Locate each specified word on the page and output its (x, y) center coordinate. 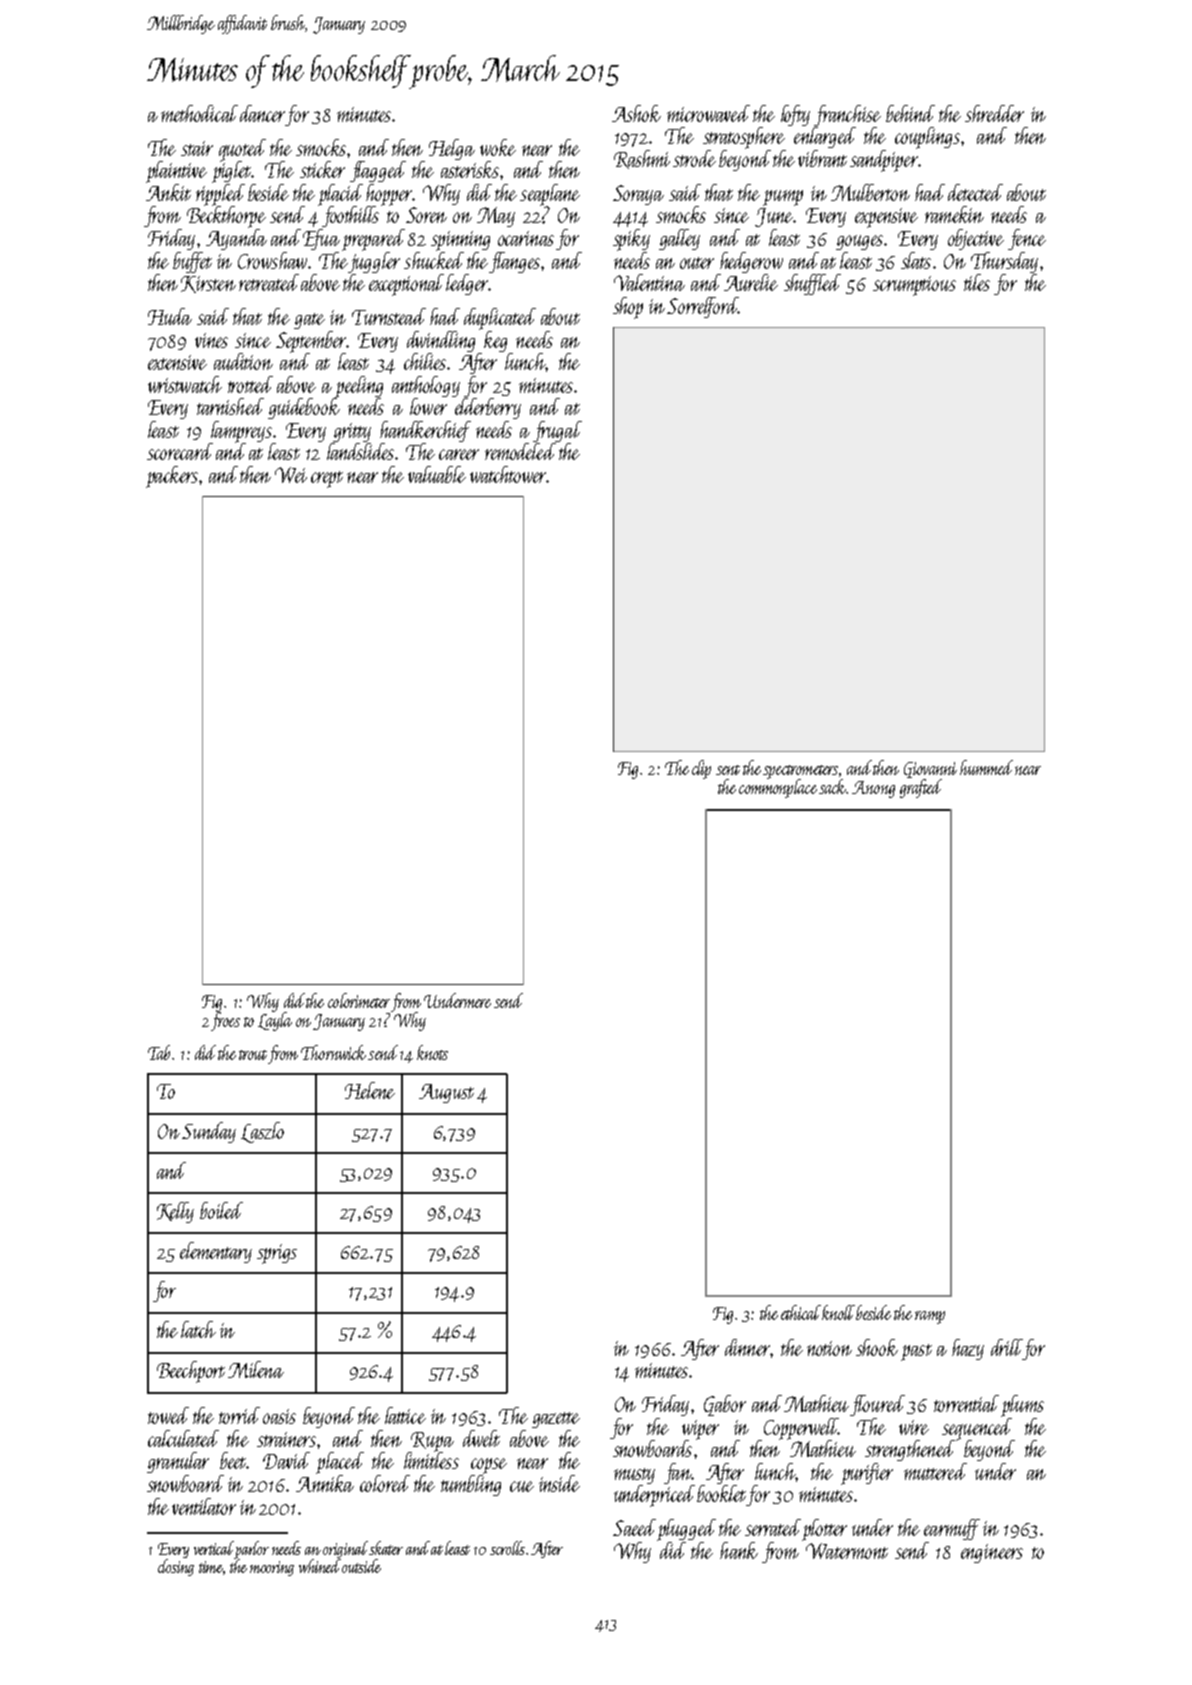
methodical (199, 113)
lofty (795, 115)
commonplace (778, 789)
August (446, 1093)
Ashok (636, 113)
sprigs (277, 1254)
